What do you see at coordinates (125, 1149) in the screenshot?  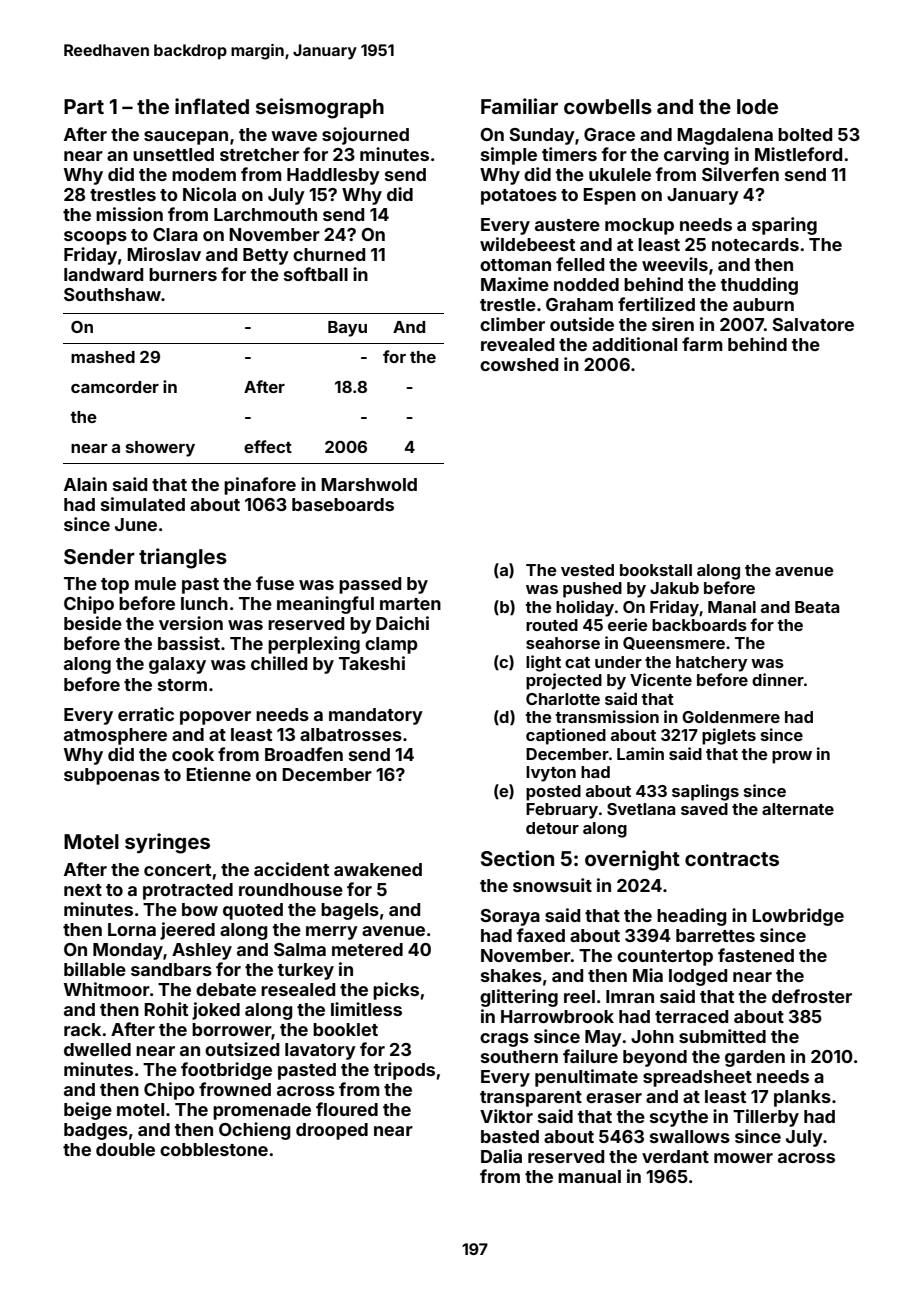 I see `double` at bounding box center [125, 1149].
